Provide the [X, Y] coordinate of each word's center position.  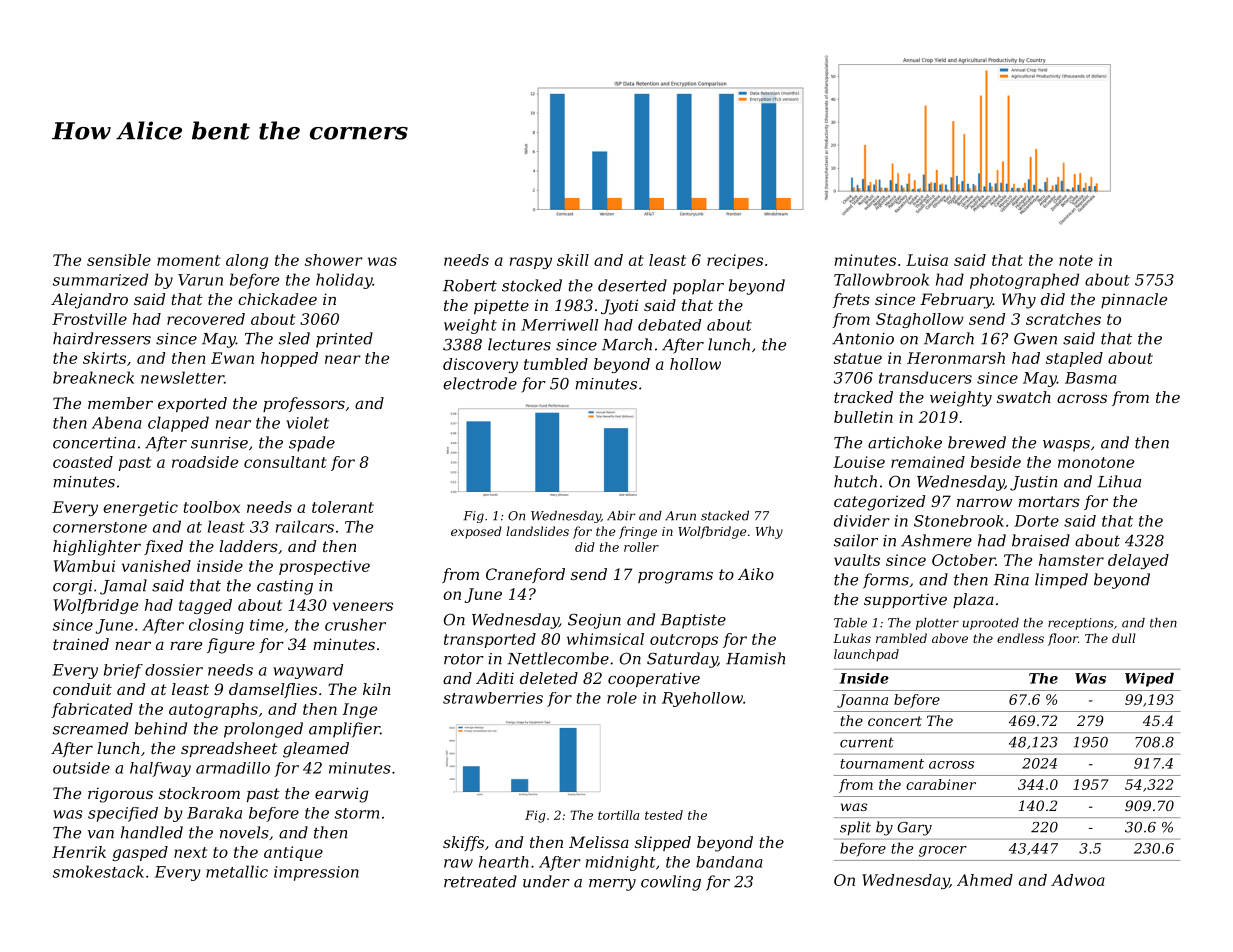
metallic [237, 871]
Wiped [1149, 679]
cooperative [654, 679]
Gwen [1035, 338]
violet [307, 422]
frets [851, 300]
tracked [863, 397]
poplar [698, 287]
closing [216, 626]
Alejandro [89, 301]
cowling [671, 883]
